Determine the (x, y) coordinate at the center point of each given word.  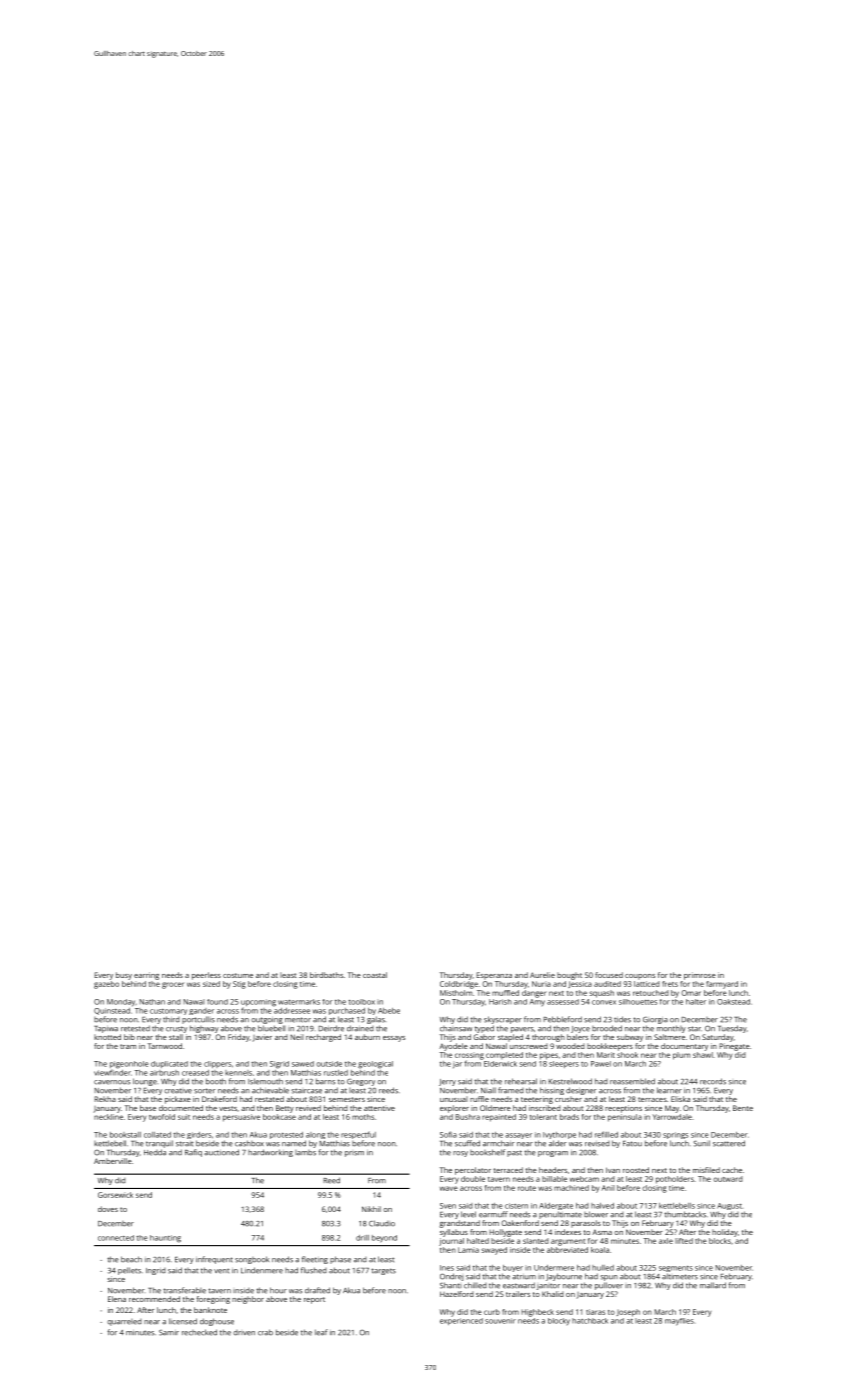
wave (449, 1188)
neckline (108, 1117)
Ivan (613, 1170)
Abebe (389, 1011)
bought (569, 976)
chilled (475, 1285)
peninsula (625, 1118)
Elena (117, 1299)
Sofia (448, 1134)
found (217, 1002)
